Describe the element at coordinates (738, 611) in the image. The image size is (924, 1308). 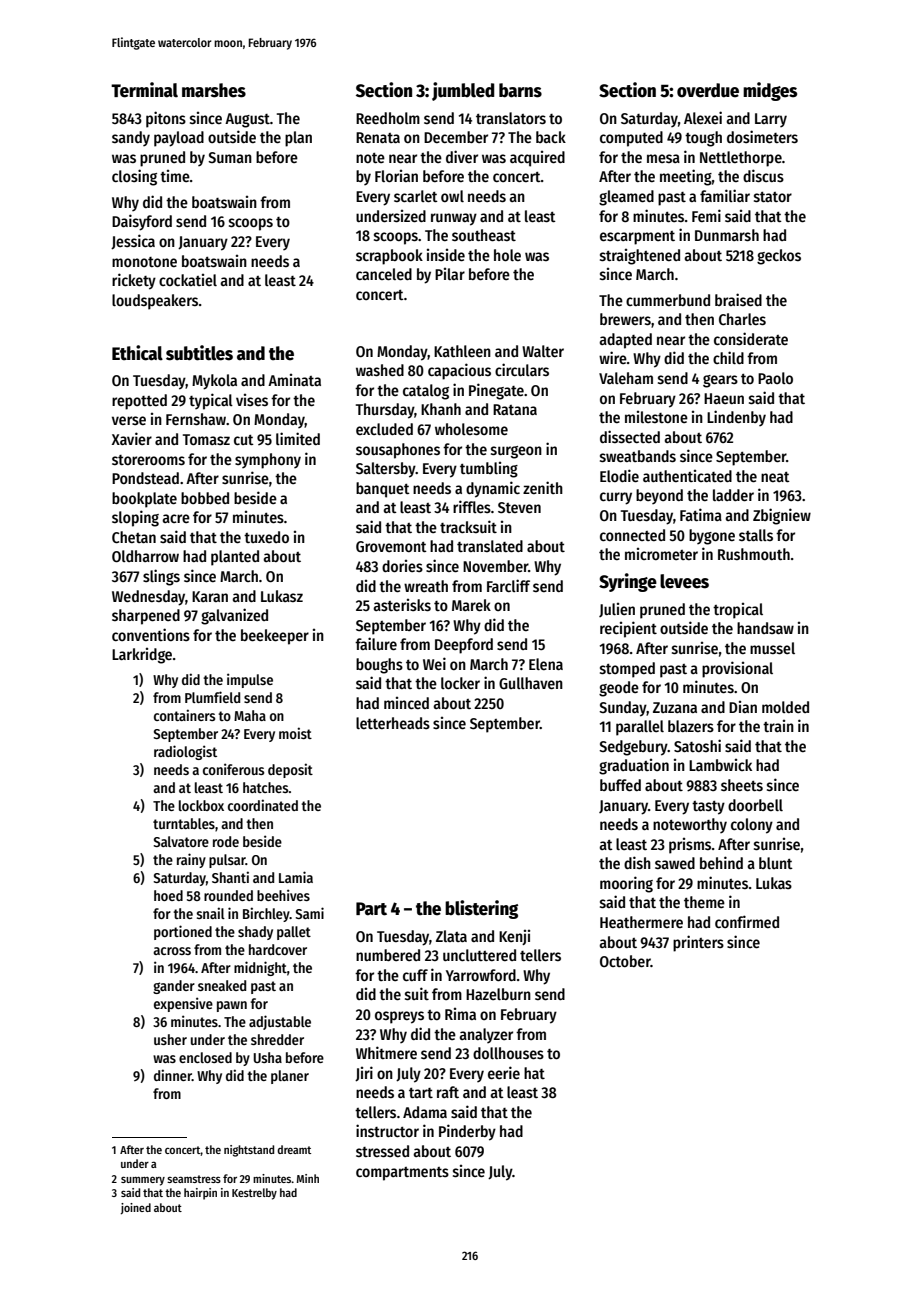
I see `tropical` at that location.
